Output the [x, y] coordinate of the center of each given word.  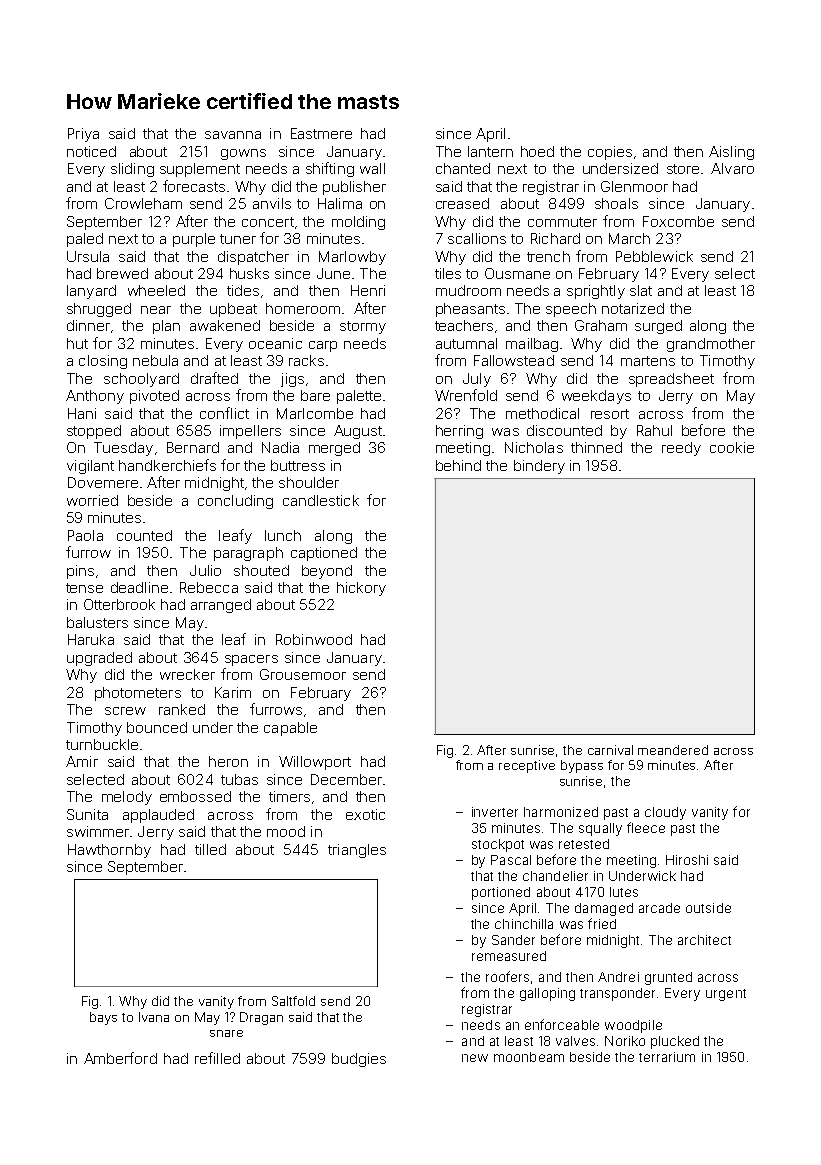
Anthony [95, 397]
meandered [673, 750]
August [358, 432]
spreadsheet [671, 380]
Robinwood [314, 639]
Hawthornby [109, 851]
